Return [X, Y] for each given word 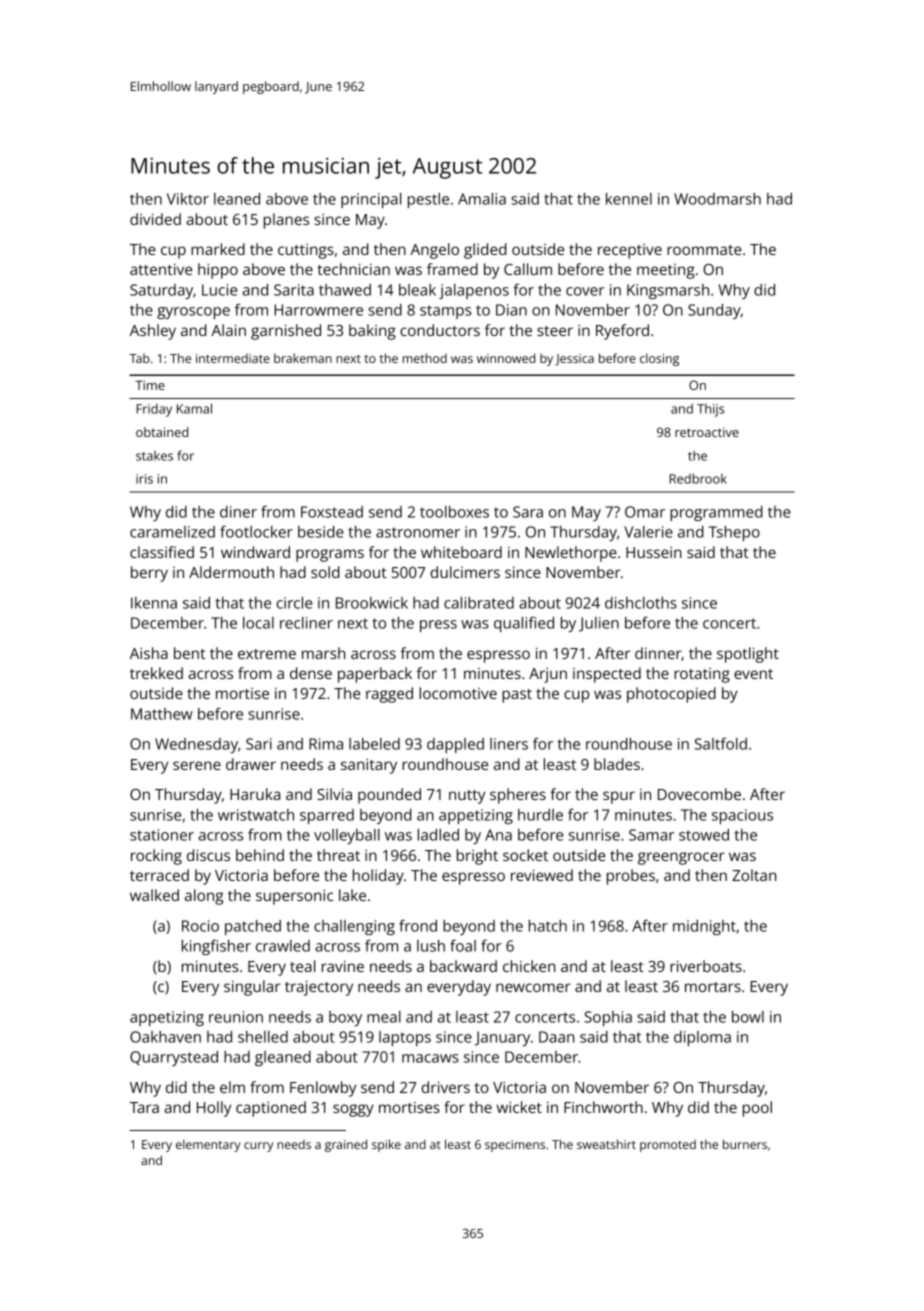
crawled [283, 946]
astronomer [418, 532]
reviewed [542, 875]
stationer [162, 835]
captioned [271, 1109]
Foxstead [332, 512]
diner [238, 512]
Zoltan [754, 875]
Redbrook [698, 478]
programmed [716, 513]
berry [149, 574]
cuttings [306, 251]
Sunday [714, 311]
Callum [528, 269]
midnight [704, 927]
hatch [548, 926]
